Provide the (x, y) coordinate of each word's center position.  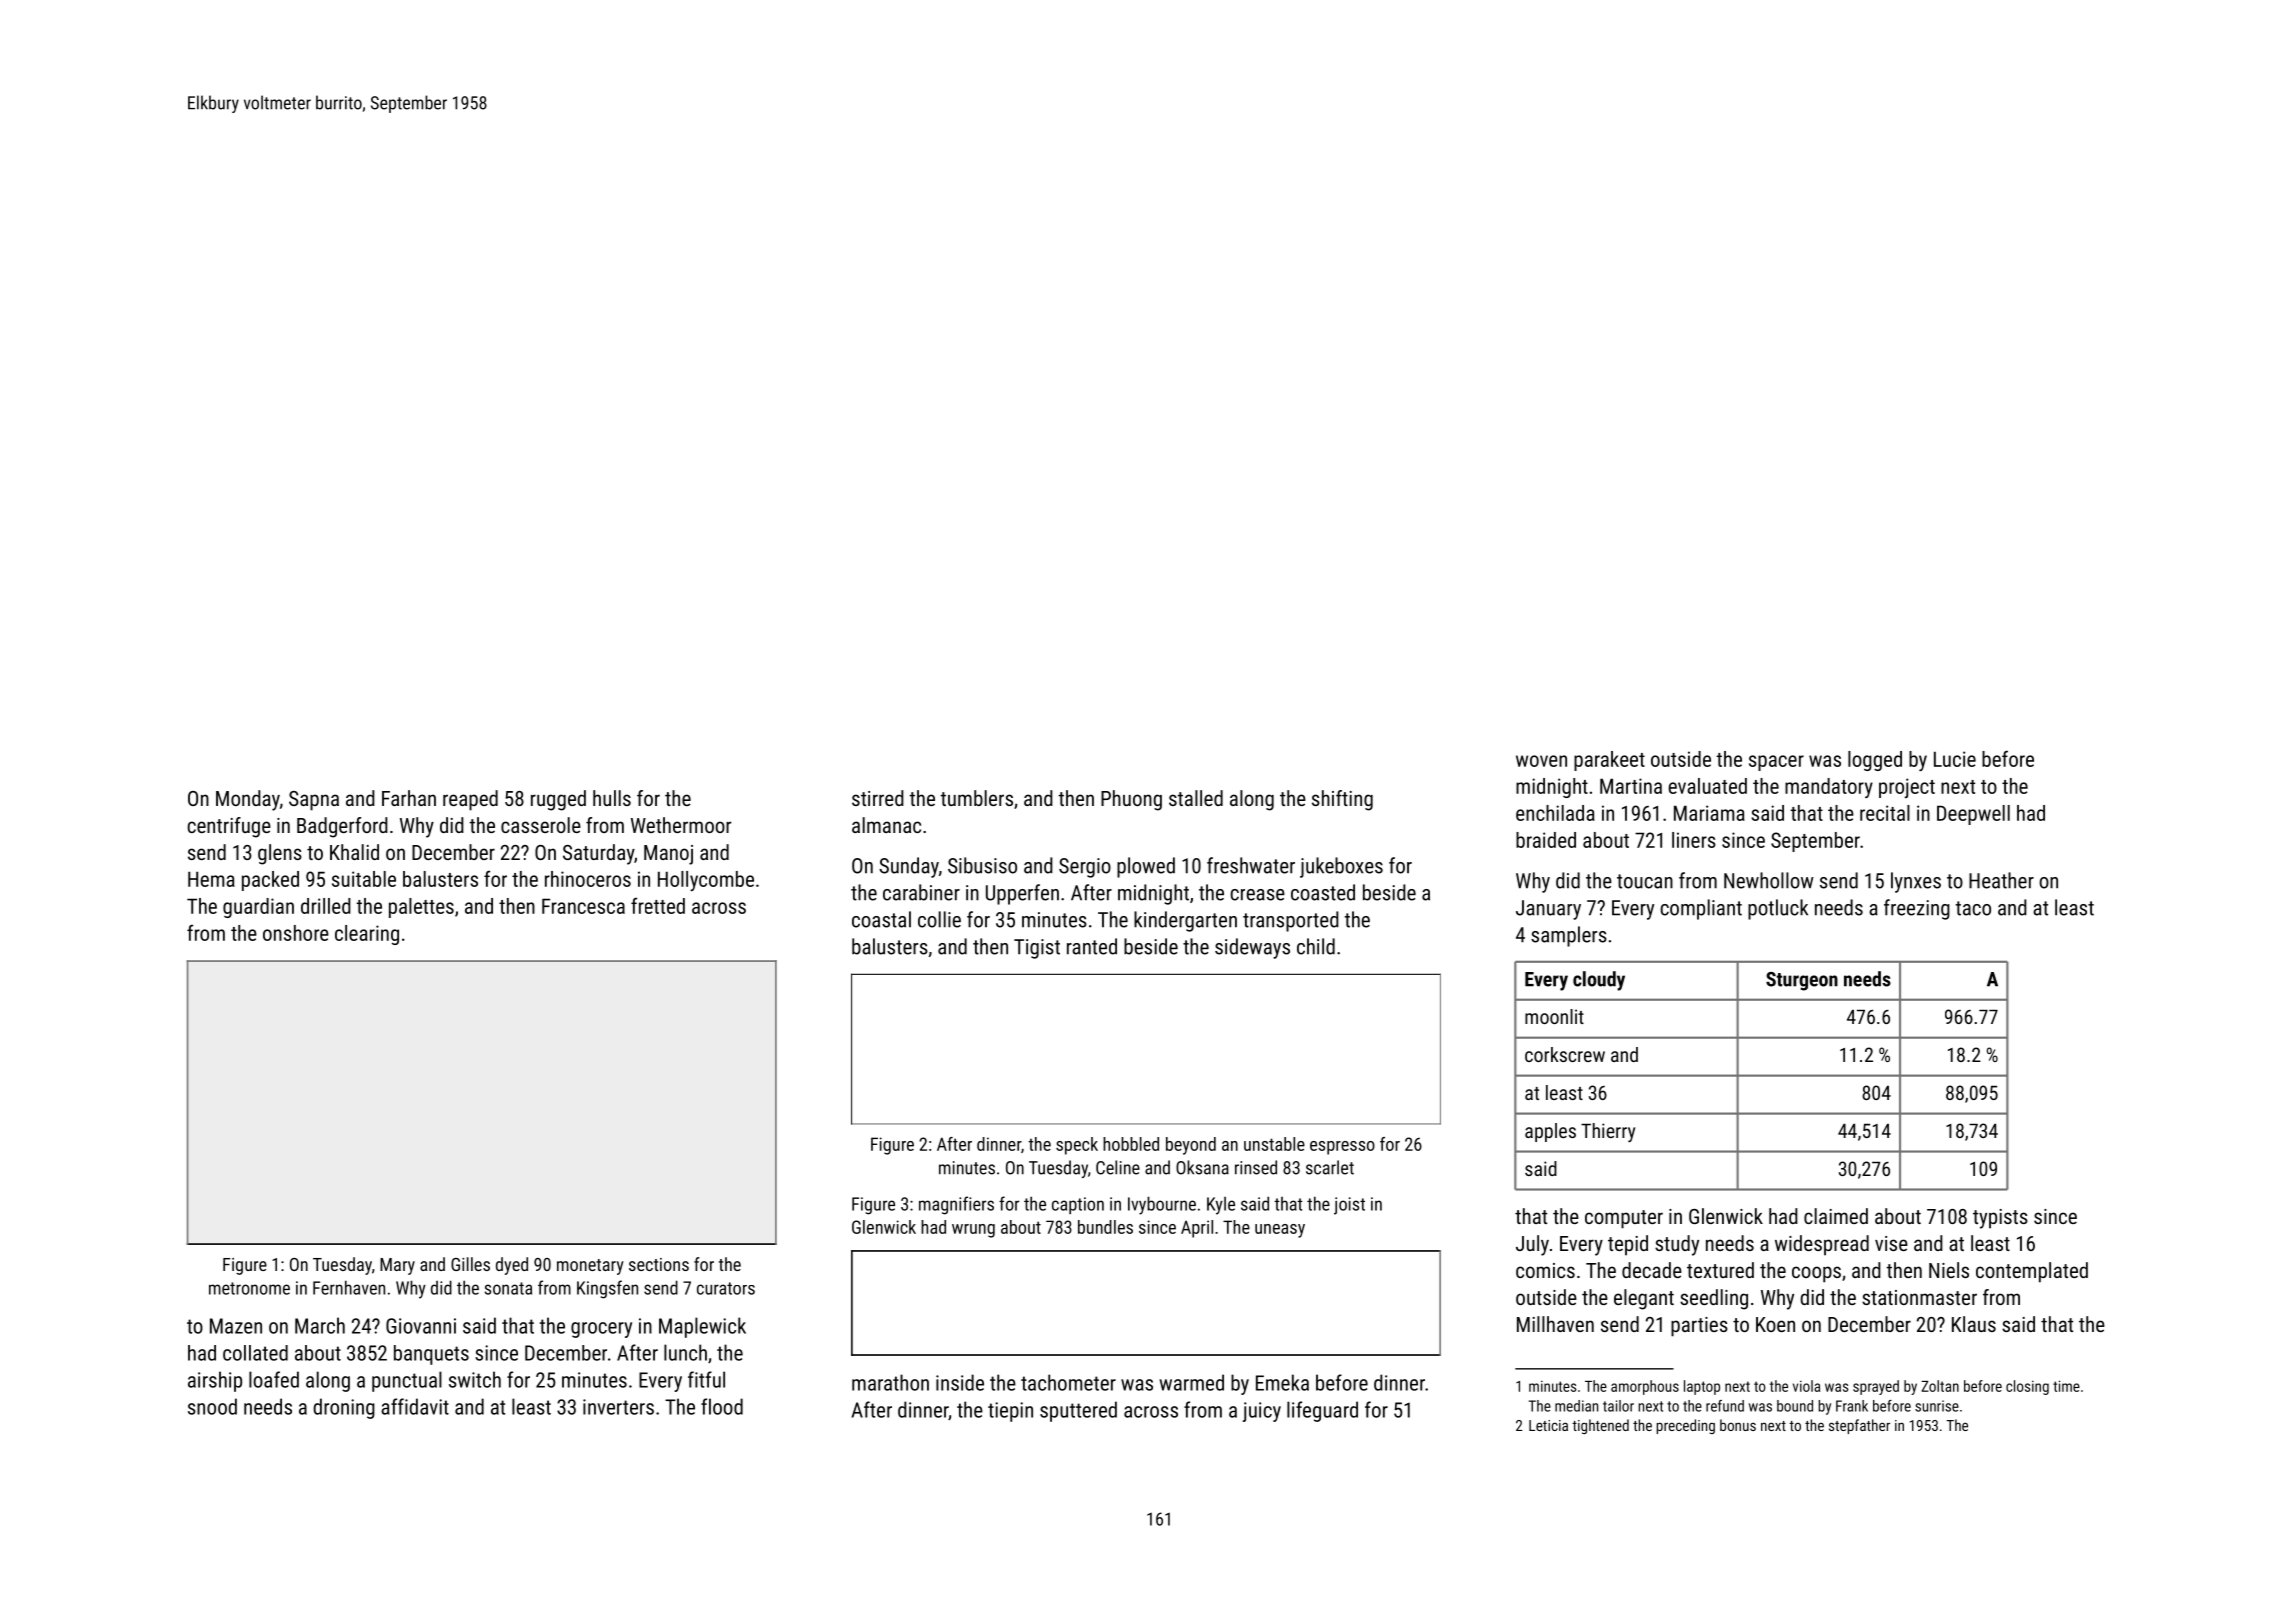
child (1316, 946)
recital (1885, 813)
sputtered (1078, 1411)
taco (1973, 908)
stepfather (1859, 1426)
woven (1541, 761)
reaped (470, 800)
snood (212, 1406)
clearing (367, 935)
